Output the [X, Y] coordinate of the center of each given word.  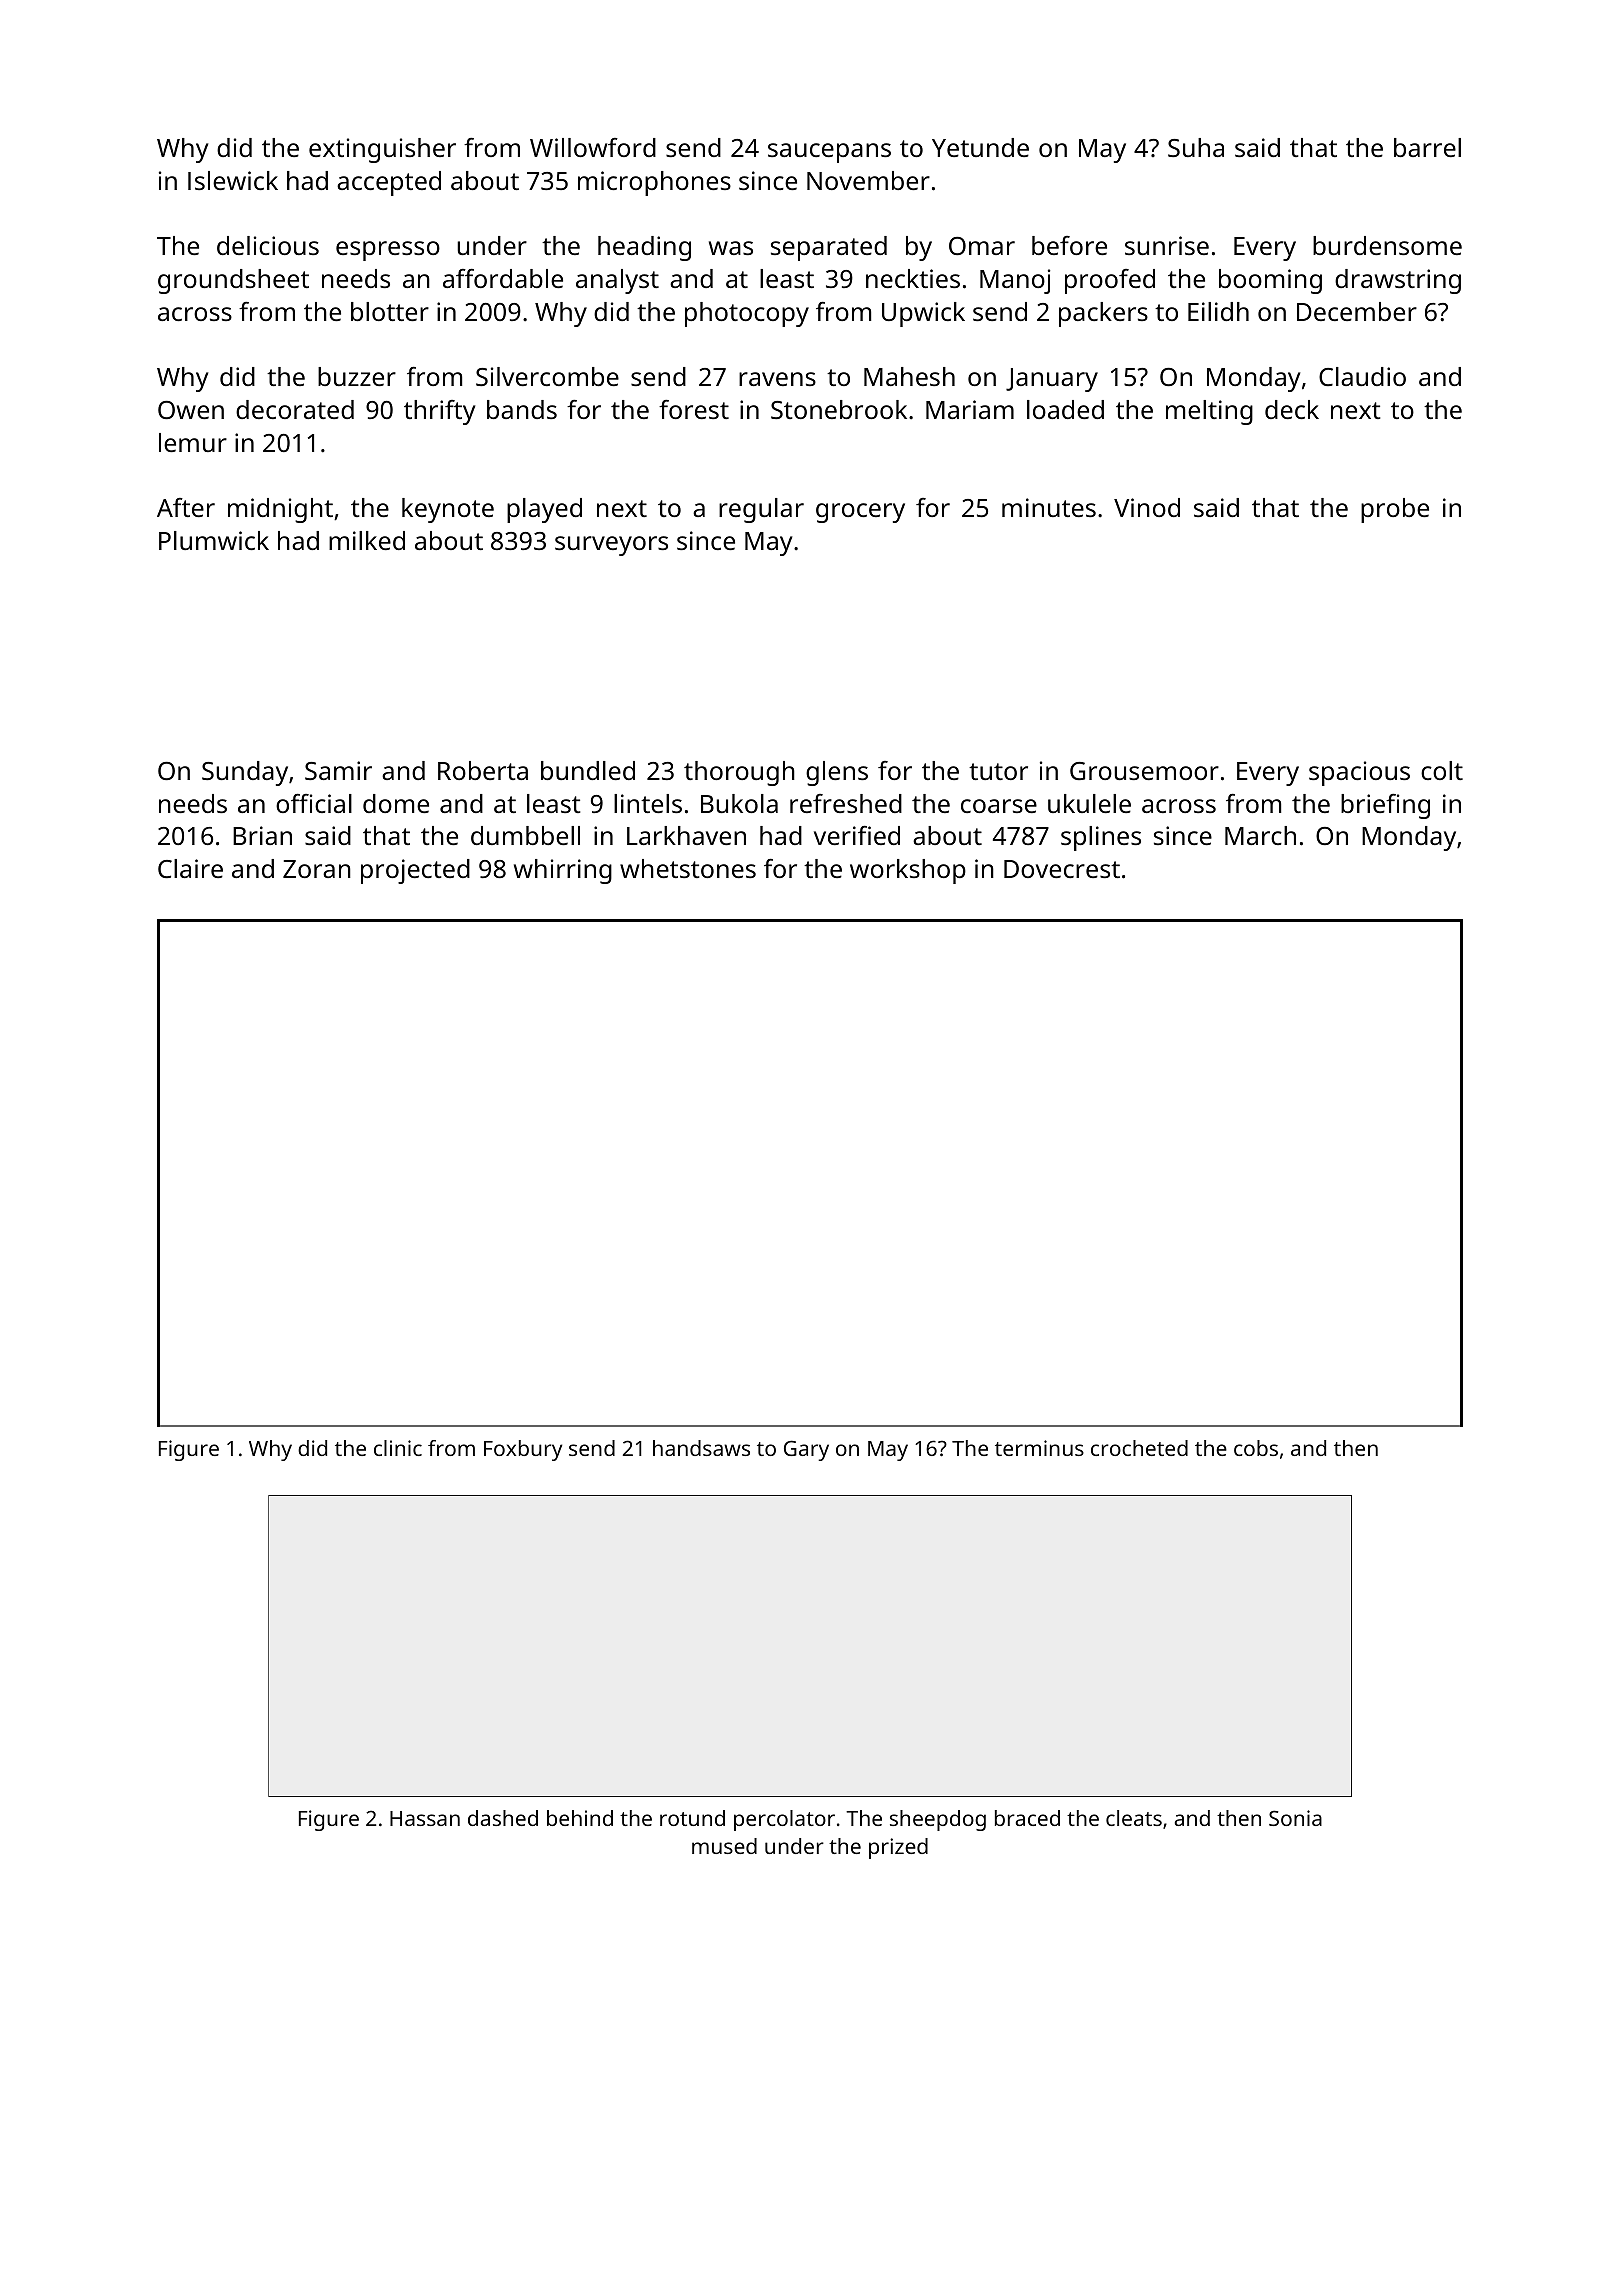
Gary [806, 1450]
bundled [588, 770]
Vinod [1147, 507]
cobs [1256, 1448]
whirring [563, 871]
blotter [390, 311]
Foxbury [523, 1450]
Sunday [245, 773]
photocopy [747, 314]
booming [1270, 281]
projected [415, 871]
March [1260, 835]
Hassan [425, 1818]
